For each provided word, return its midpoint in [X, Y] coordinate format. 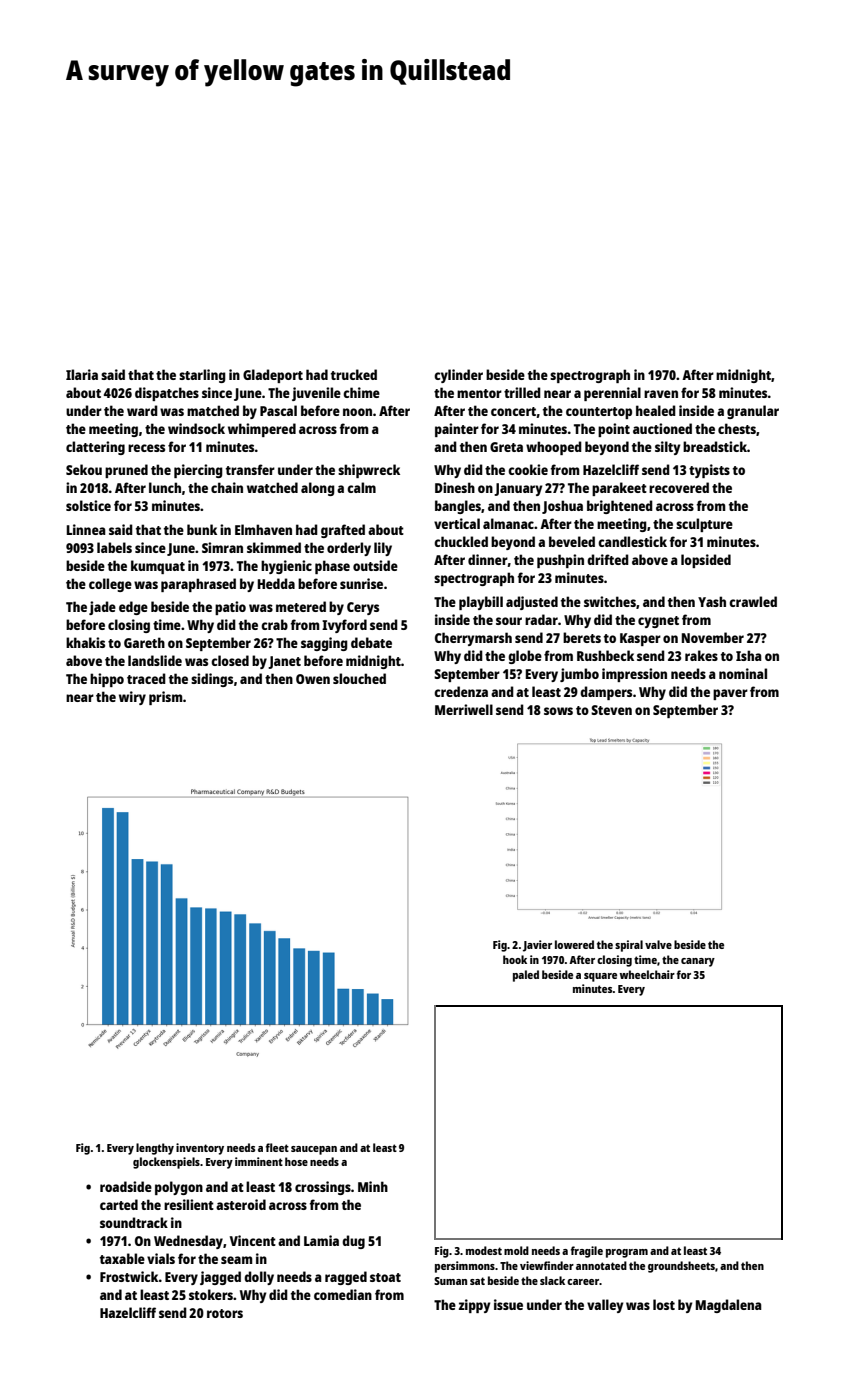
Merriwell [464, 709]
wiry [132, 698]
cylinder [458, 376]
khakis [85, 642]
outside [375, 565]
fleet [277, 1147]
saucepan [314, 1150]
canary [698, 962]
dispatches [167, 394]
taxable [122, 1258]
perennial [612, 394]
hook [515, 959]
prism [166, 698]
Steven [611, 710]
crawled [753, 601]
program [627, 1253]
